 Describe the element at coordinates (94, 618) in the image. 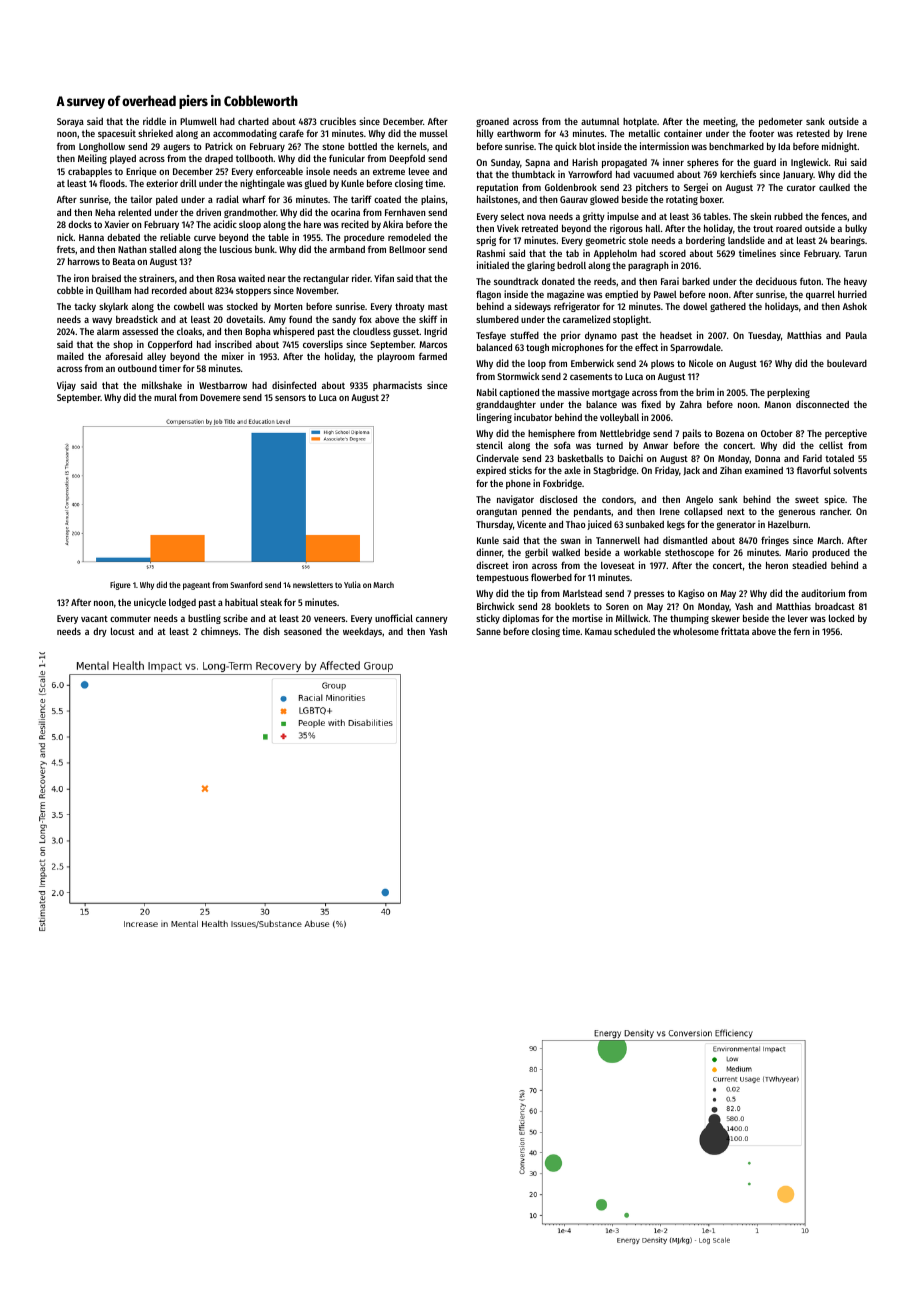

I see `vacant` at that location.
